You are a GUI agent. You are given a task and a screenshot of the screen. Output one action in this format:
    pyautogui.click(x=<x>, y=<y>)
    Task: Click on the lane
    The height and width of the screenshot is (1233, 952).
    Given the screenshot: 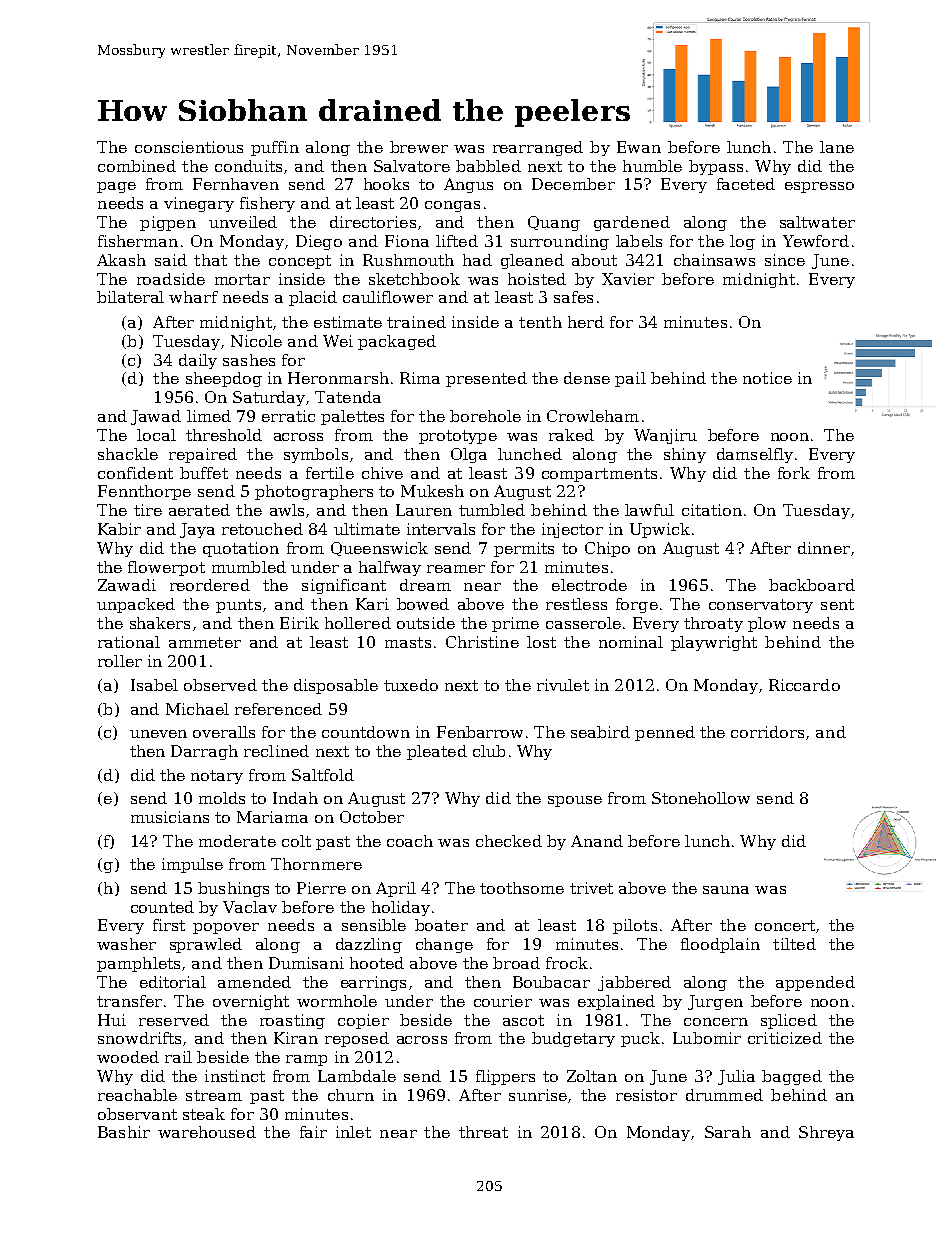 What is the action you would take?
    pyautogui.click(x=837, y=147)
